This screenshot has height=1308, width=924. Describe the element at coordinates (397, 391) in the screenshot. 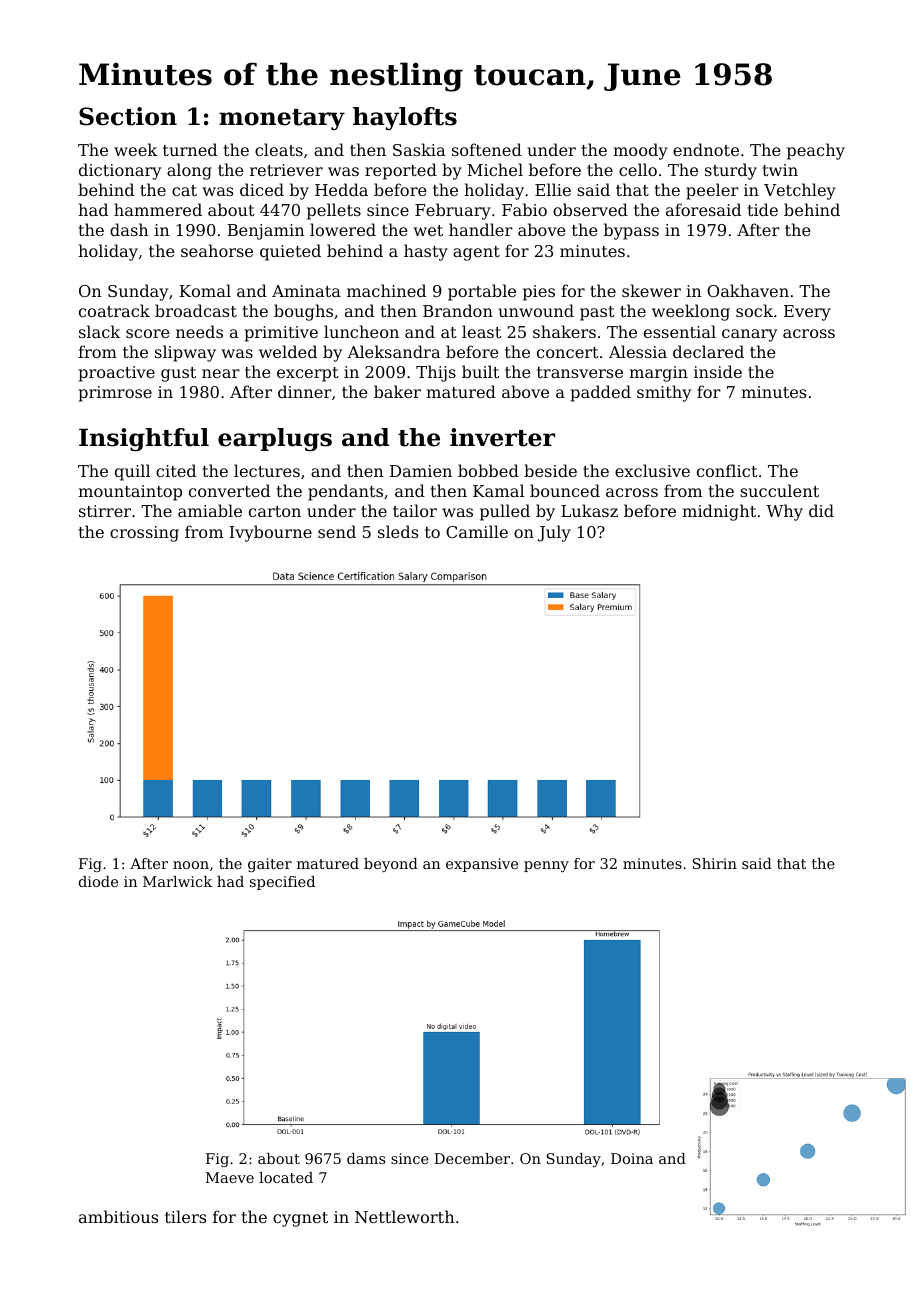

I see `baker` at that location.
